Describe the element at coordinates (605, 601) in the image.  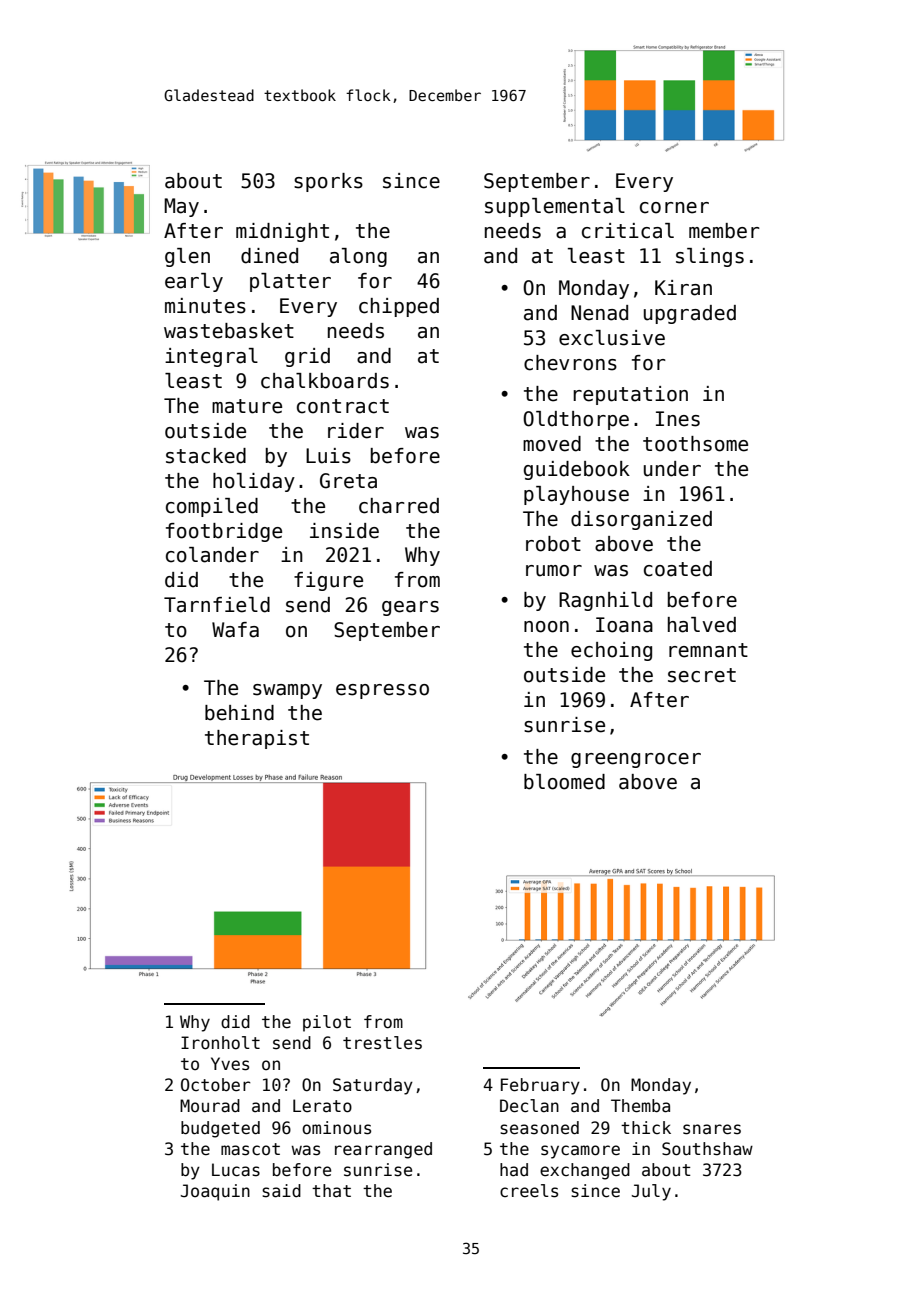
I see `Ragnhild` at that location.
